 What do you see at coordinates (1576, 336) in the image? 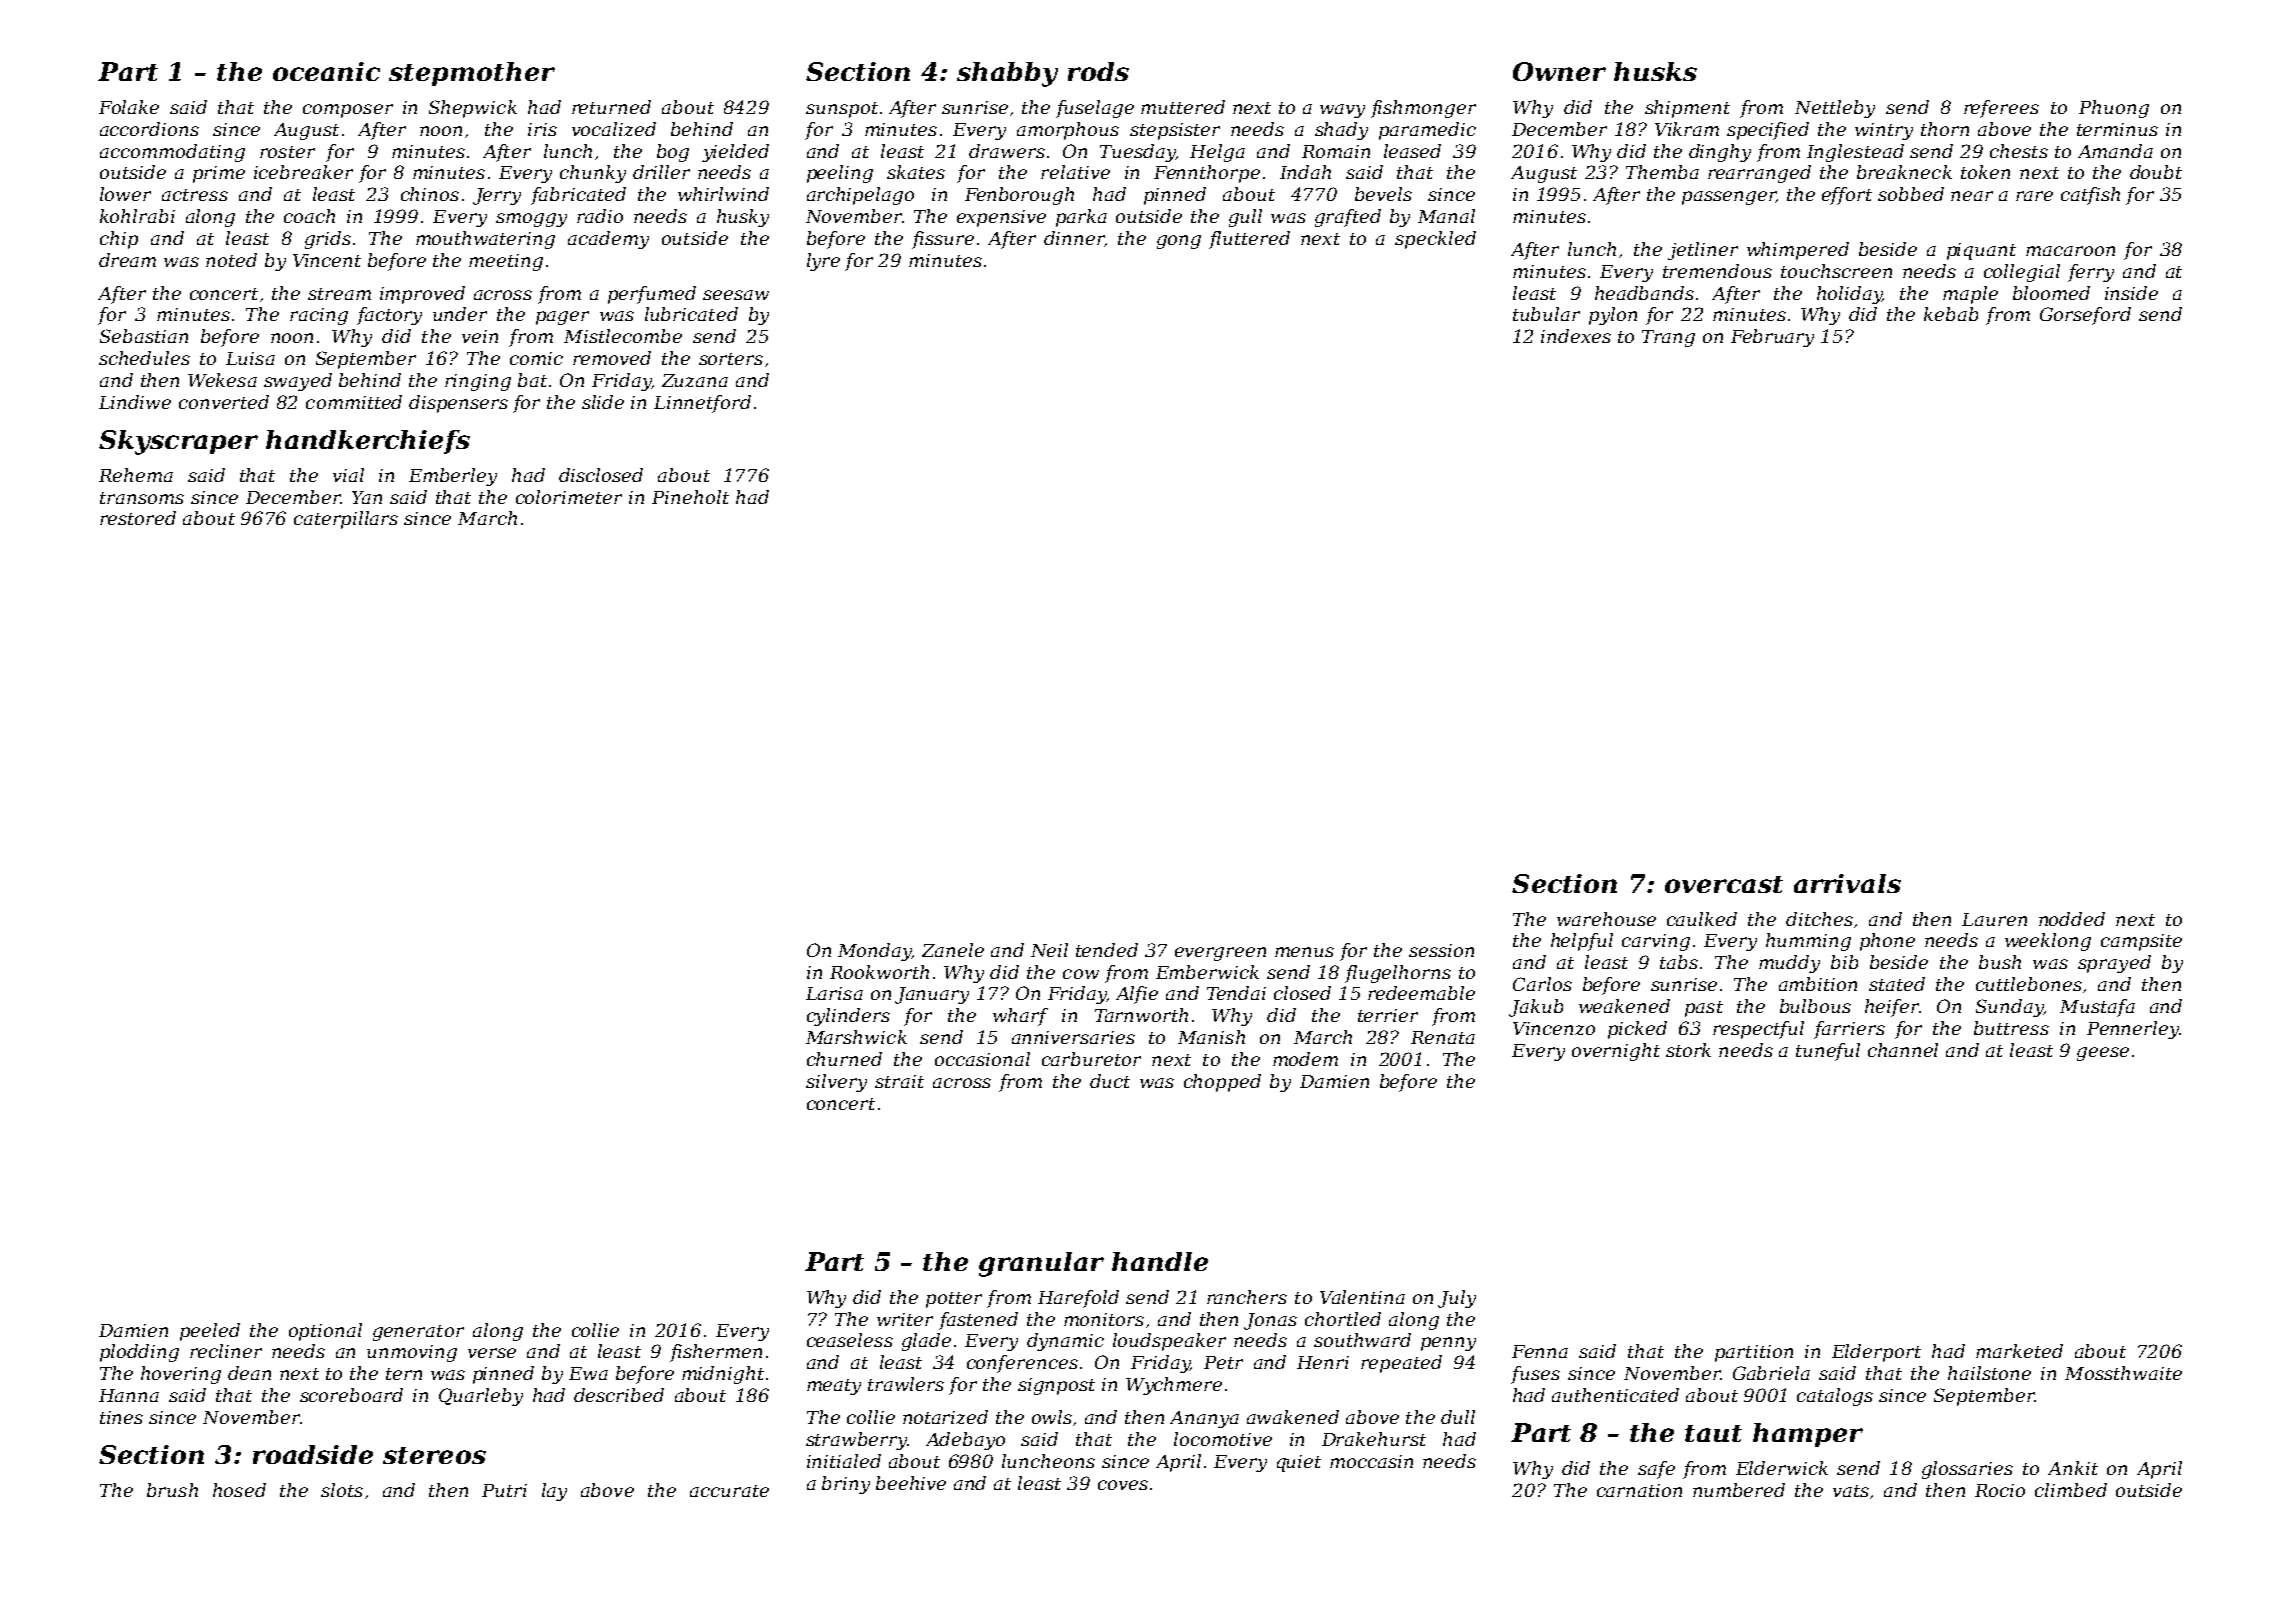
I see `indexes` at bounding box center [1576, 336].
